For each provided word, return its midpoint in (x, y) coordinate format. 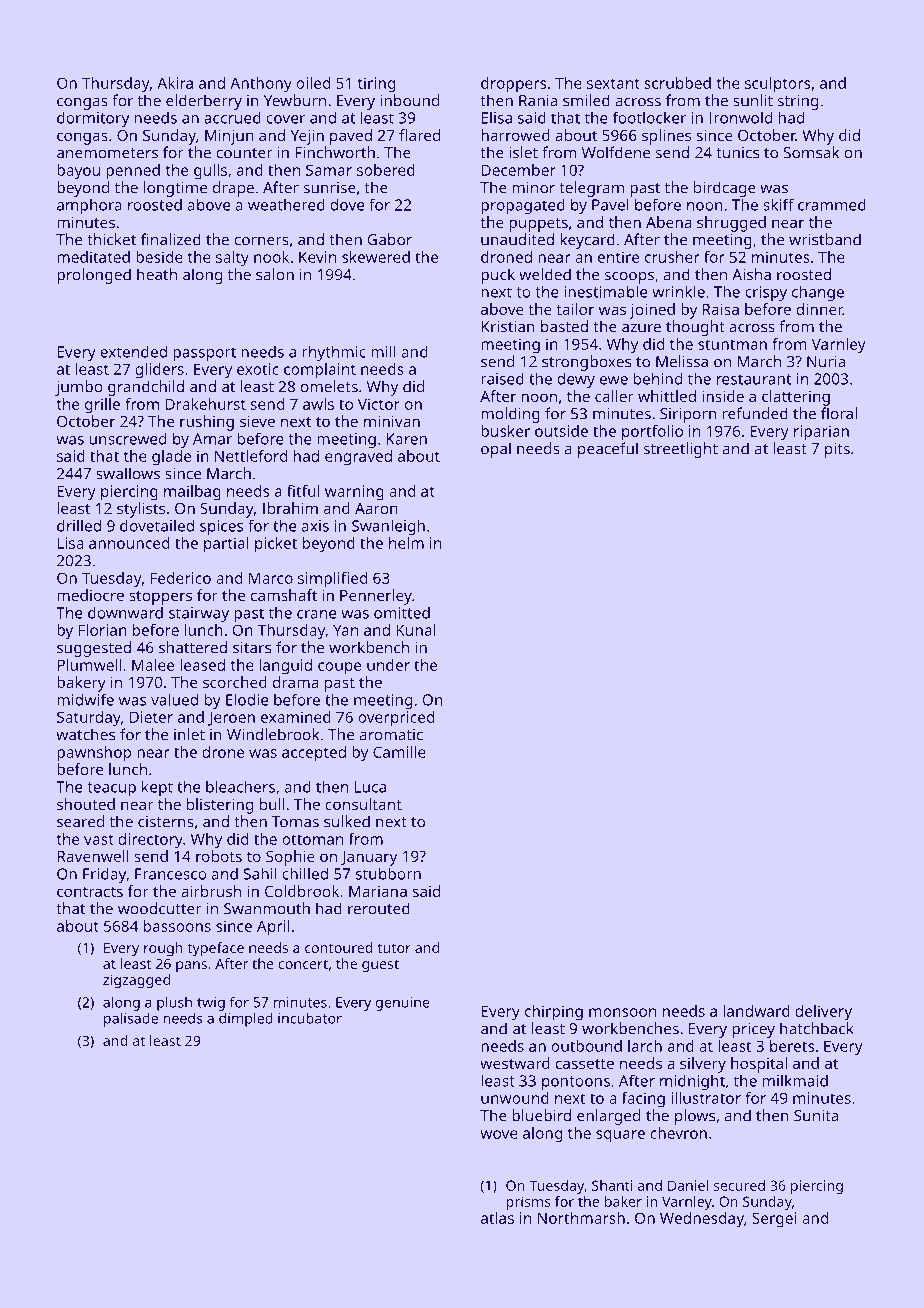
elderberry (204, 102)
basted (564, 326)
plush (174, 1003)
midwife (85, 699)
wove (499, 1134)
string (798, 102)
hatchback (817, 1028)
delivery (823, 1013)
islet (523, 152)
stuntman (732, 344)
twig (211, 1004)
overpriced (396, 719)
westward (515, 1063)
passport (204, 354)
